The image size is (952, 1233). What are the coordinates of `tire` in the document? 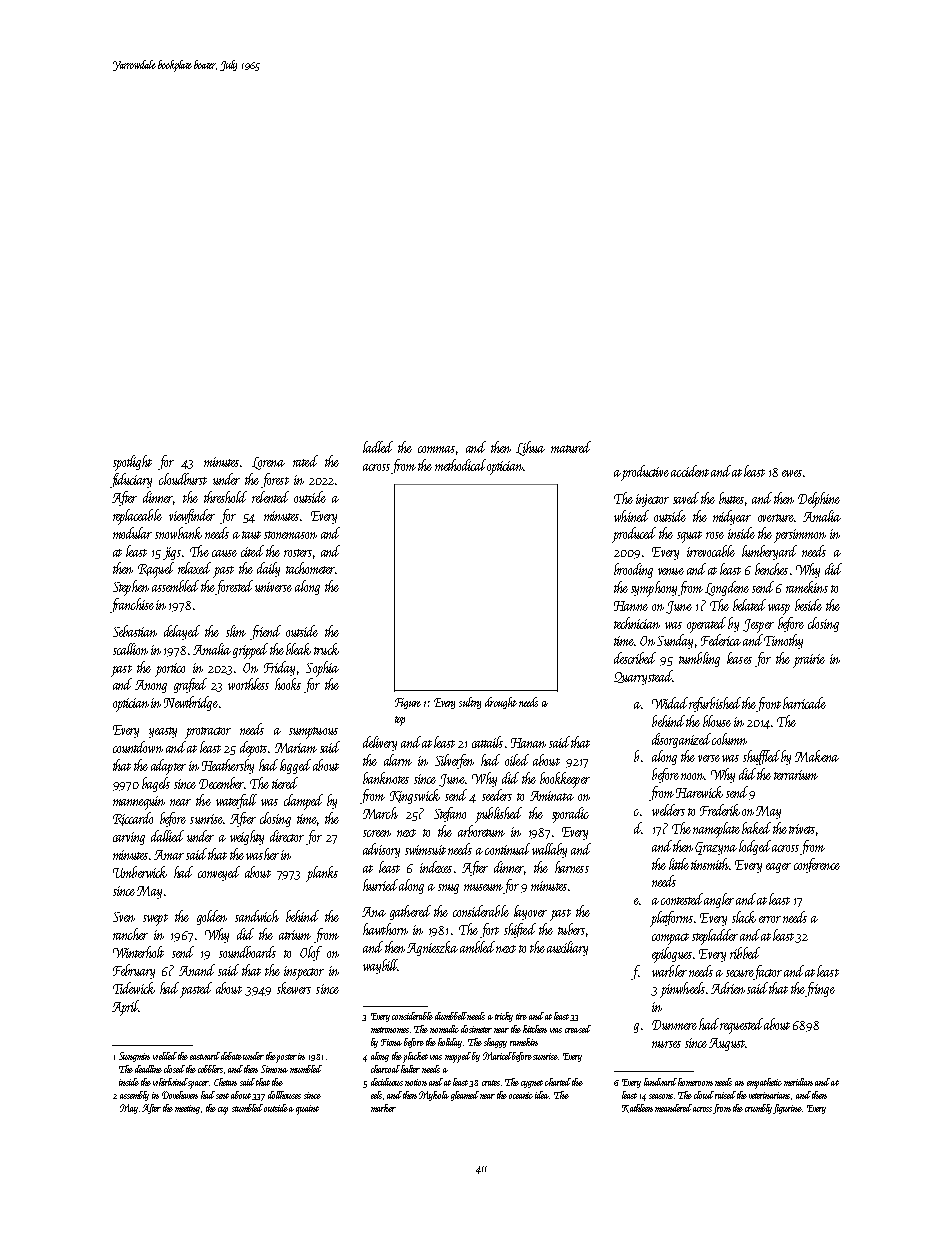 It's located at (521, 1016).
